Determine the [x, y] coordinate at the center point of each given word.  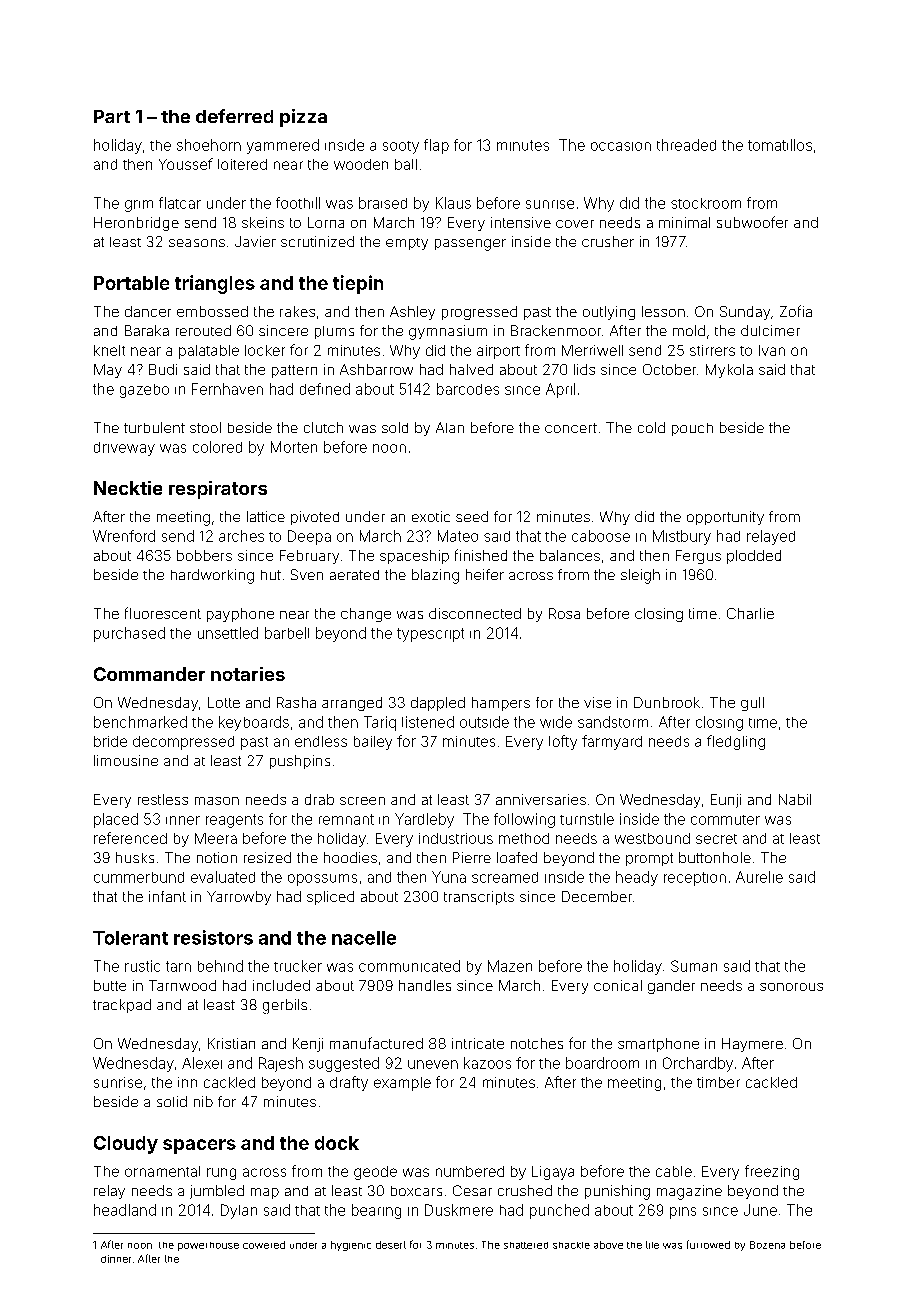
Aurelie [759, 877]
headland [125, 1210]
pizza [303, 118]
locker [265, 350]
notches [537, 1043]
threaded [686, 145]
